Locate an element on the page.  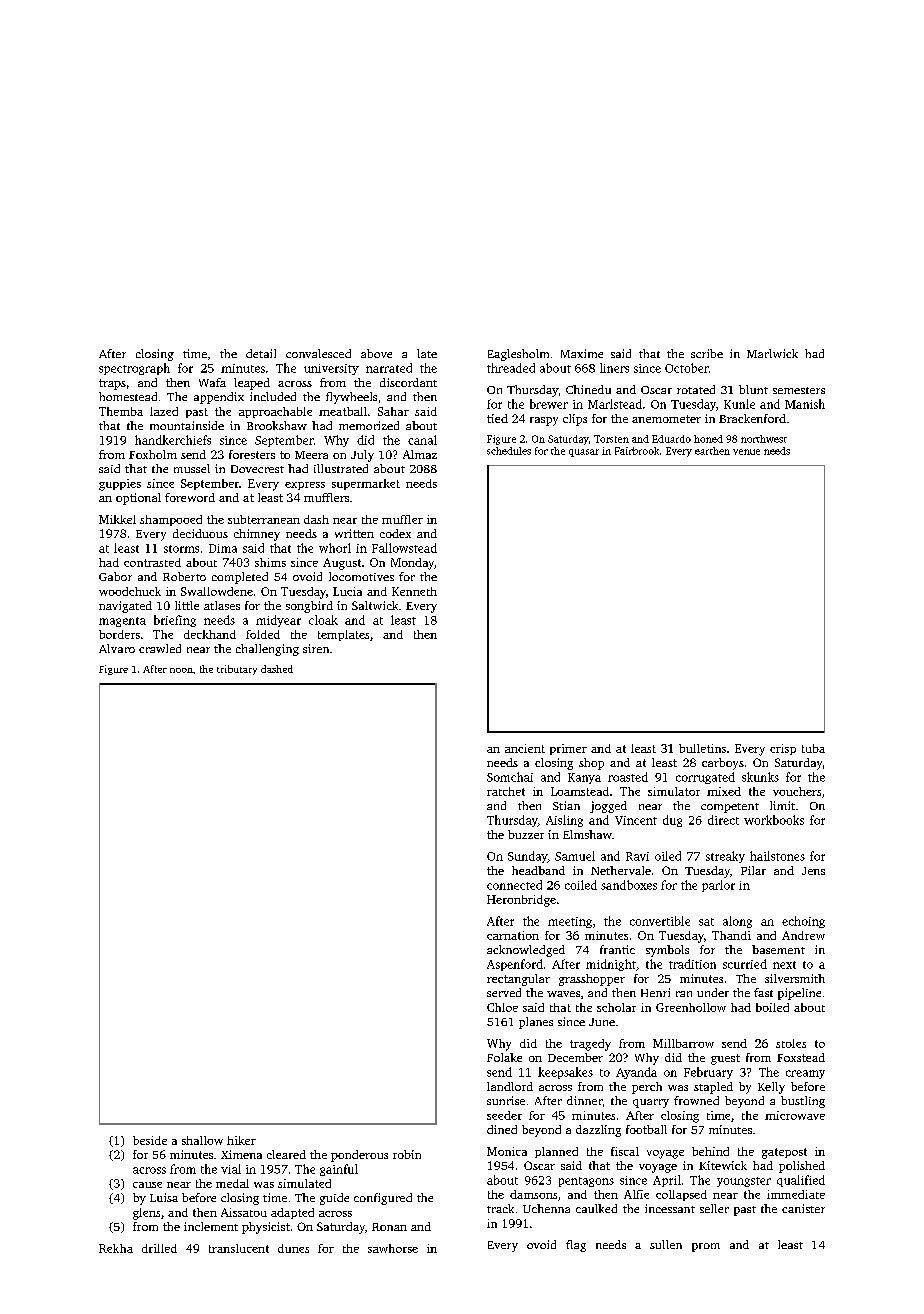
Marlwick is located at coordinates (772, 353).
